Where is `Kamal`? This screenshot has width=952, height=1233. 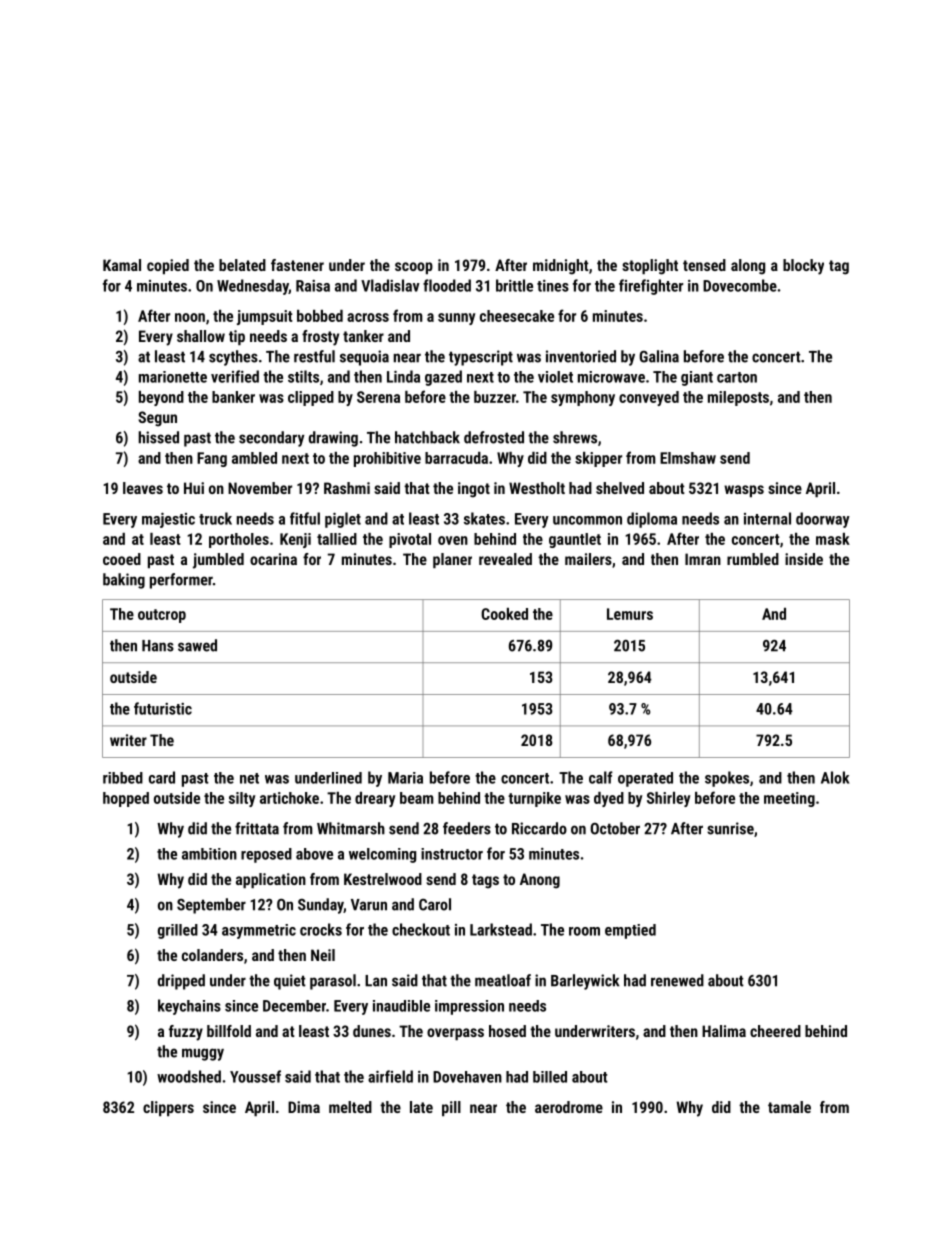
Kamal is located at coordinates (122, 265).
